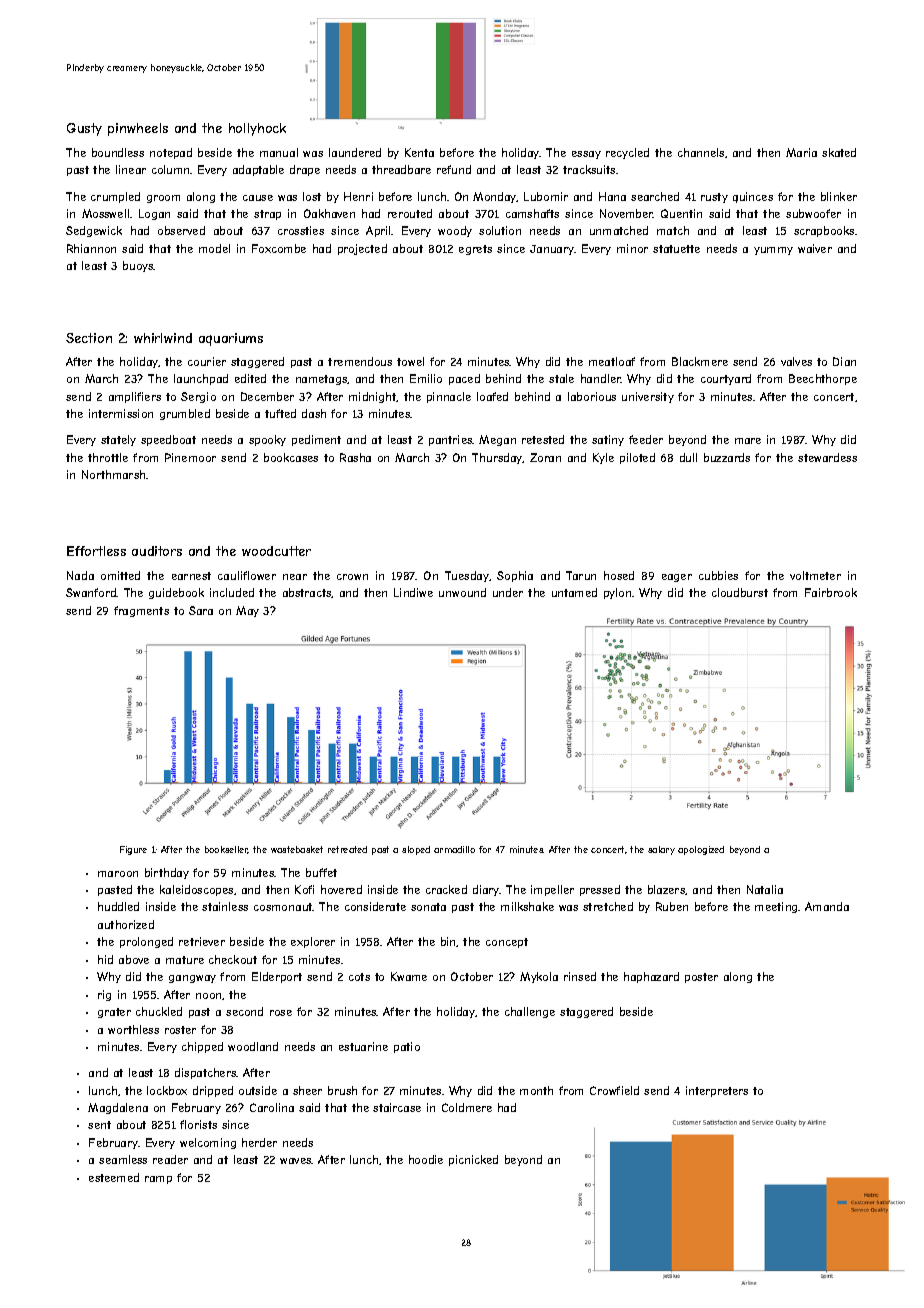 This screenshot has width=924, height=1308. I want to click on refund, so click(454, 169).
